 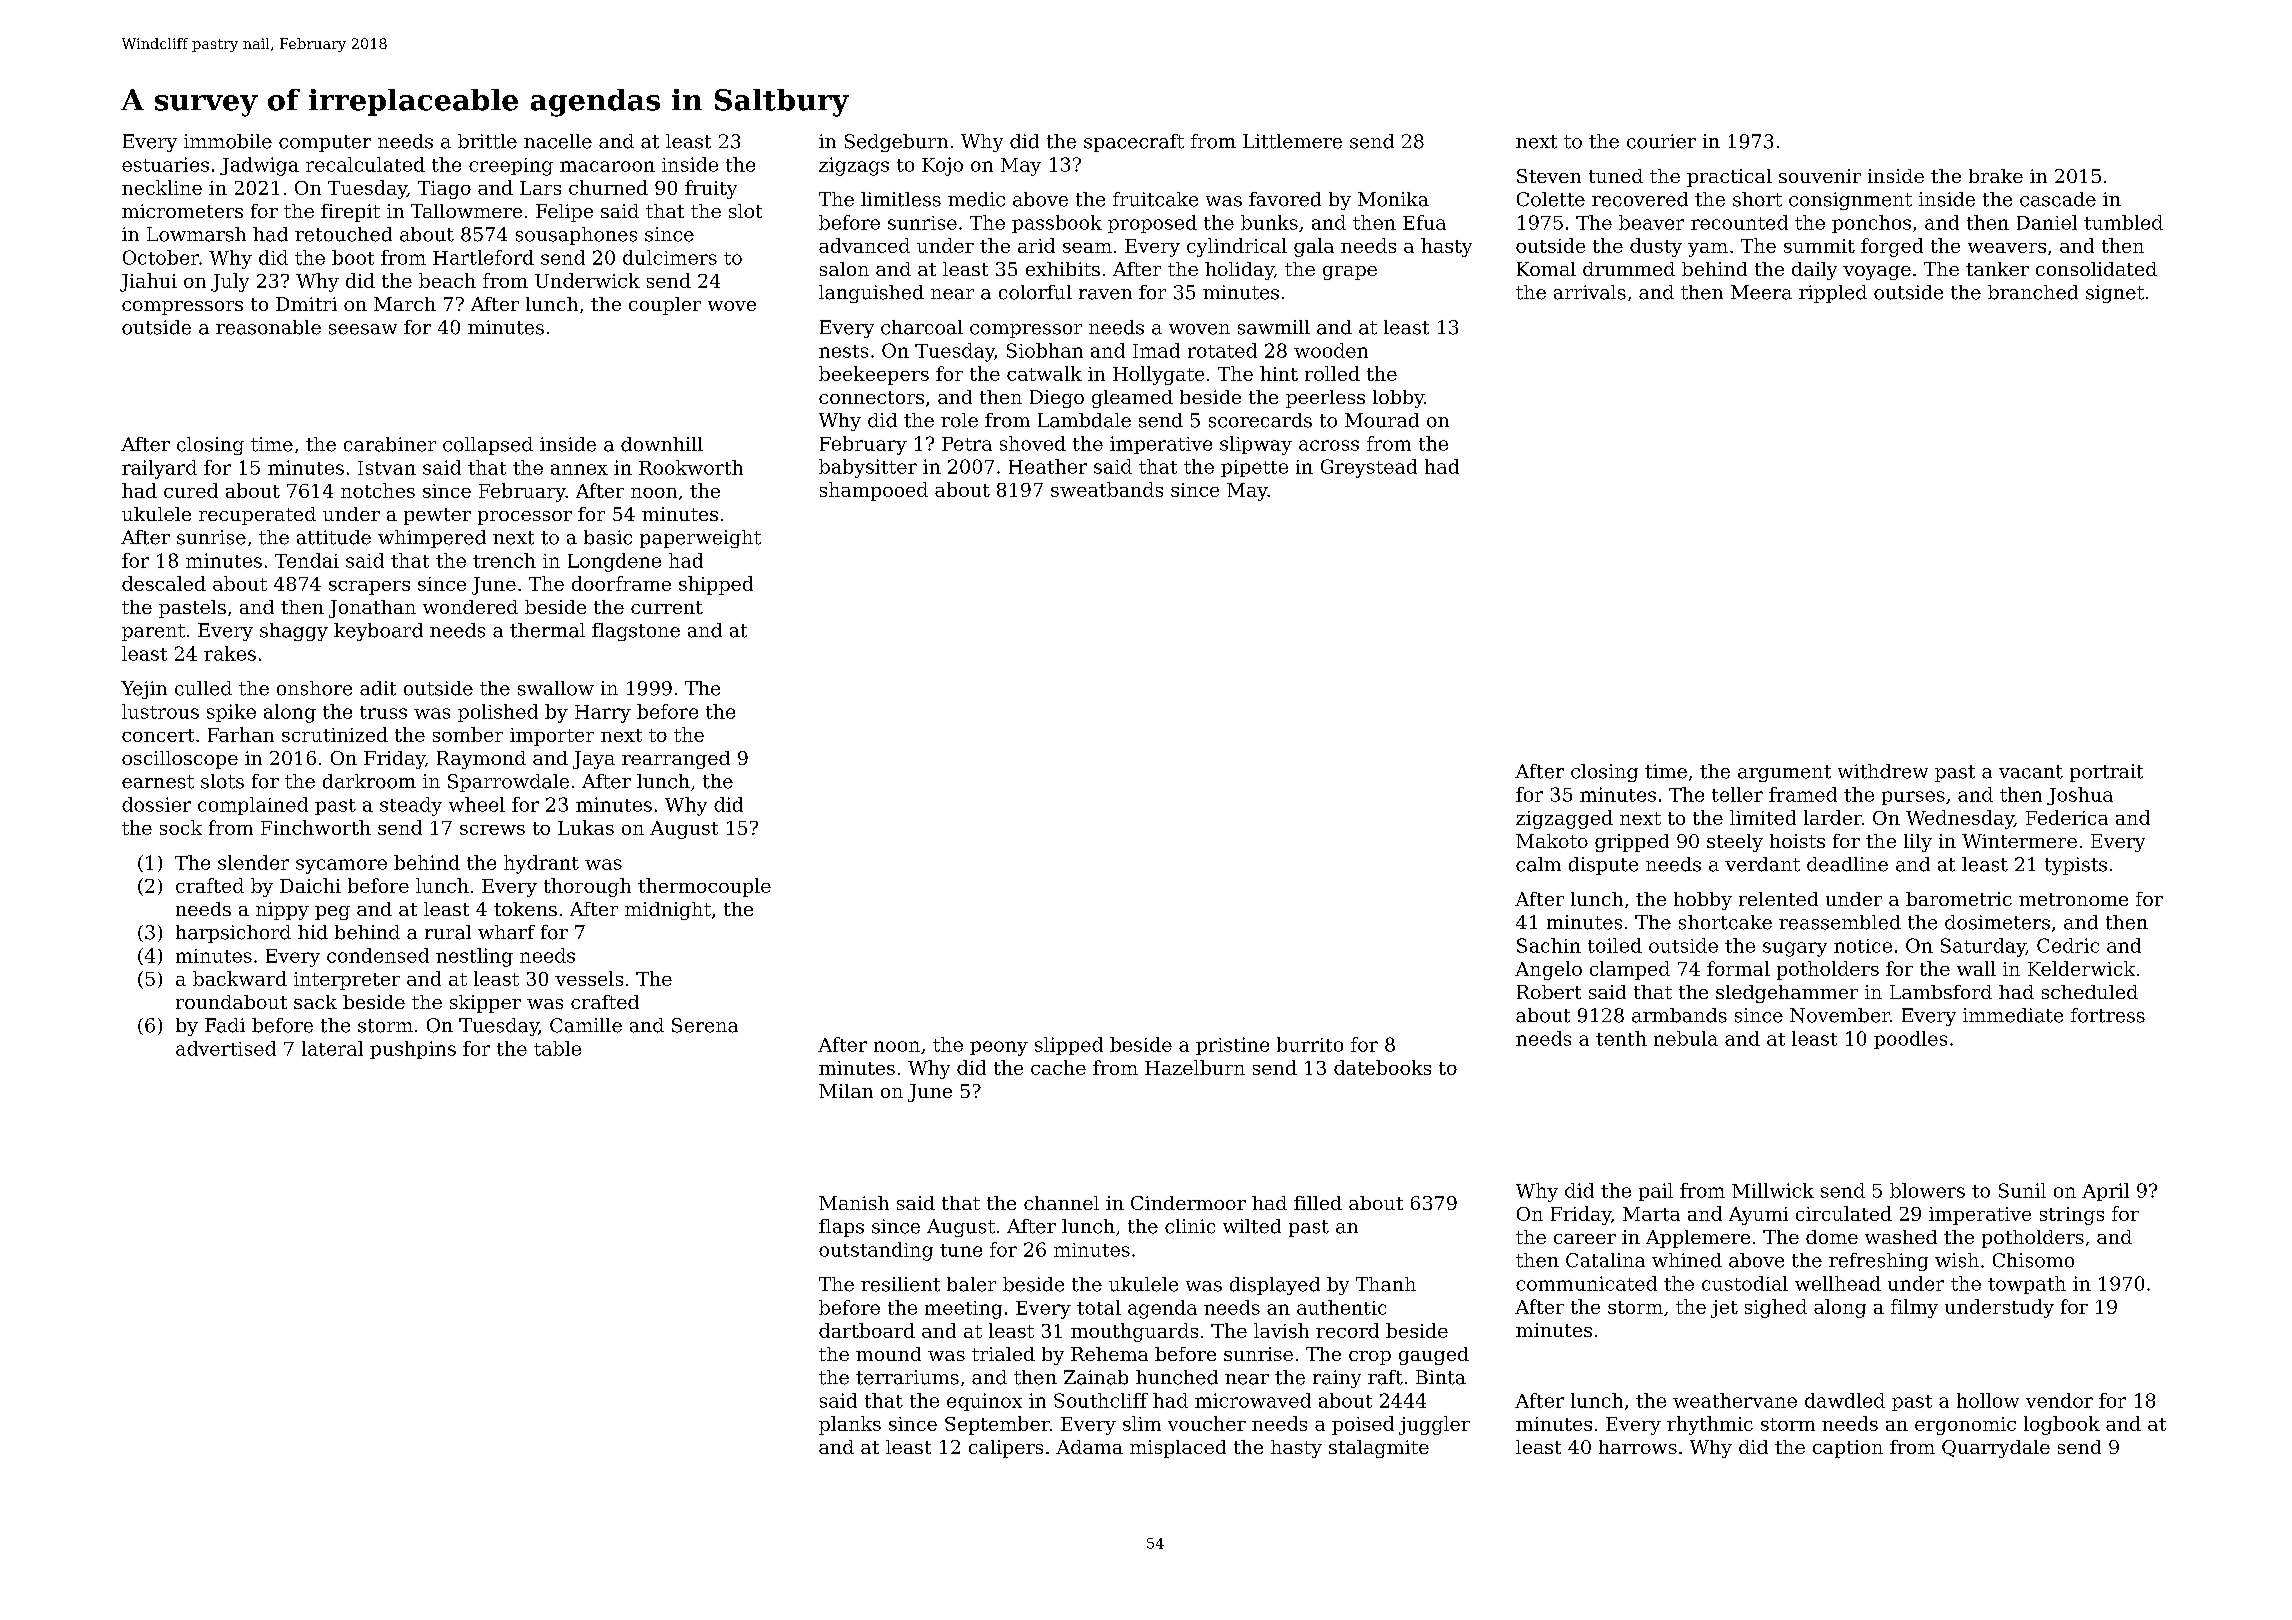 What do you see at coordinates (1784, 773) in the screenshot?
I see `argument` at bounding box center [1784, 773].
